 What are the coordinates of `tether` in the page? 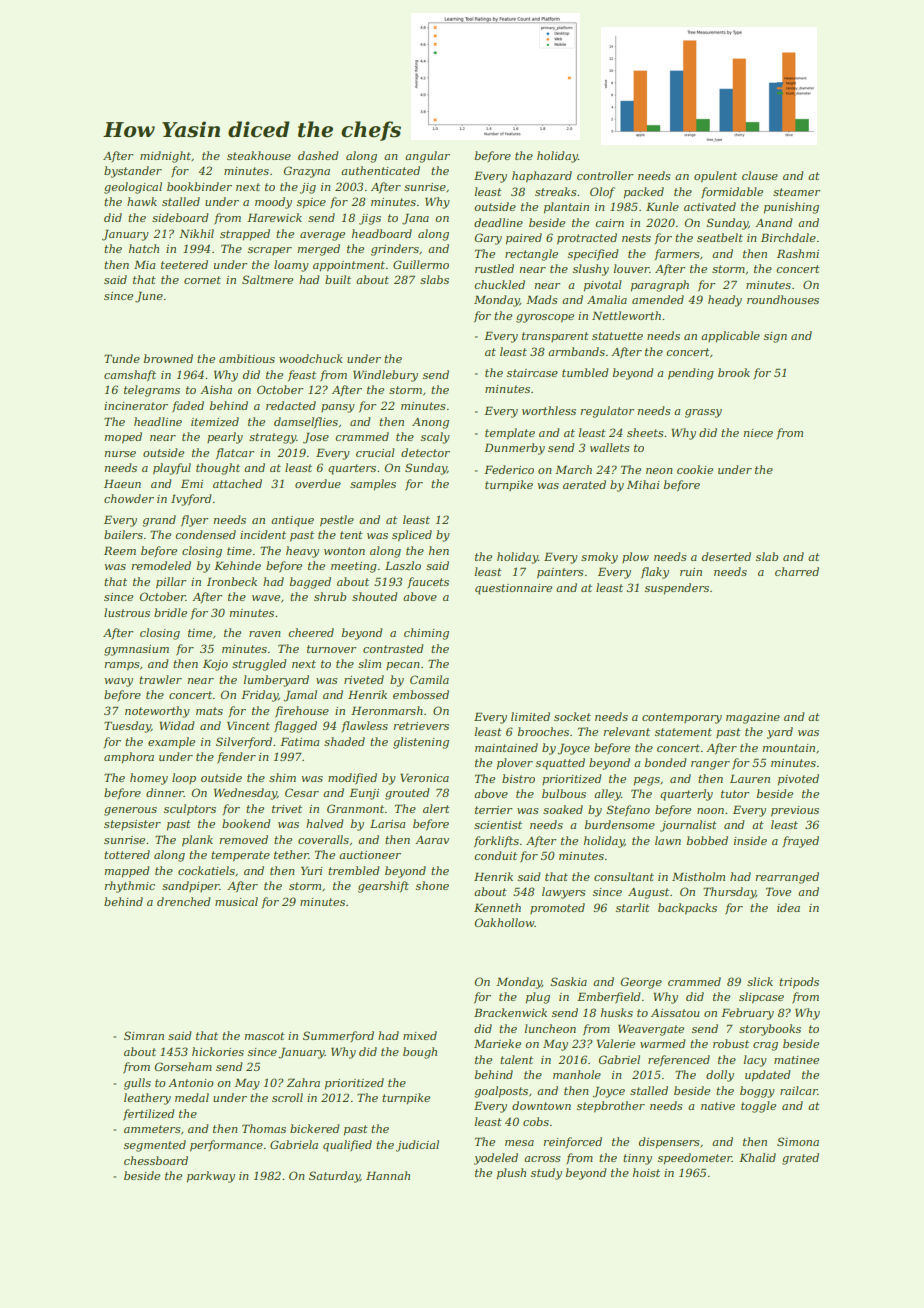 It's located at (291, 854).
